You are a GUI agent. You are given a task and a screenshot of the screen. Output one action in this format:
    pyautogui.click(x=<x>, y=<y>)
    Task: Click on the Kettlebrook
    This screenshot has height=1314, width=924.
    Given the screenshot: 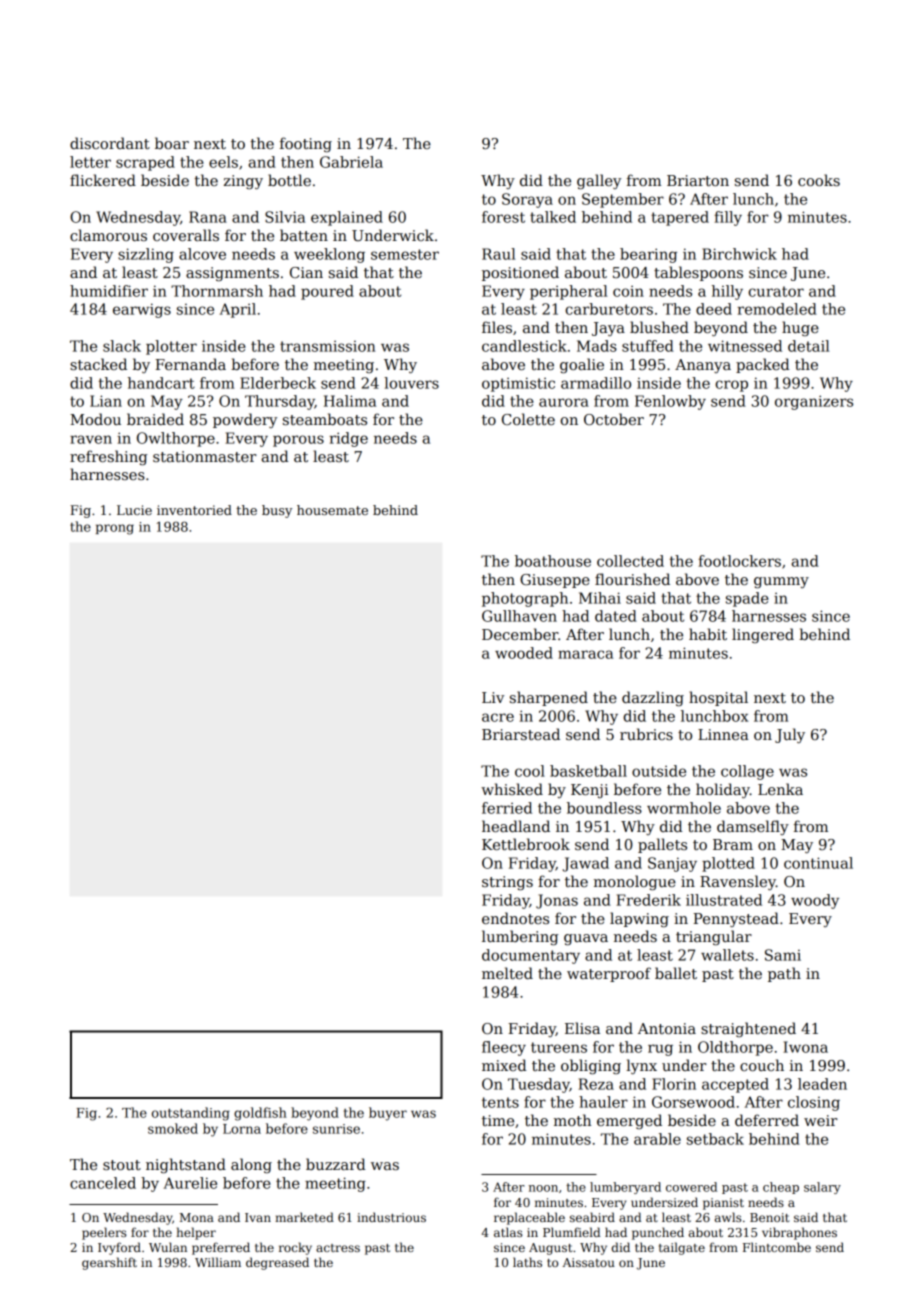 What is the action you would take?
    pyautogui.click(x=526, y=844)
